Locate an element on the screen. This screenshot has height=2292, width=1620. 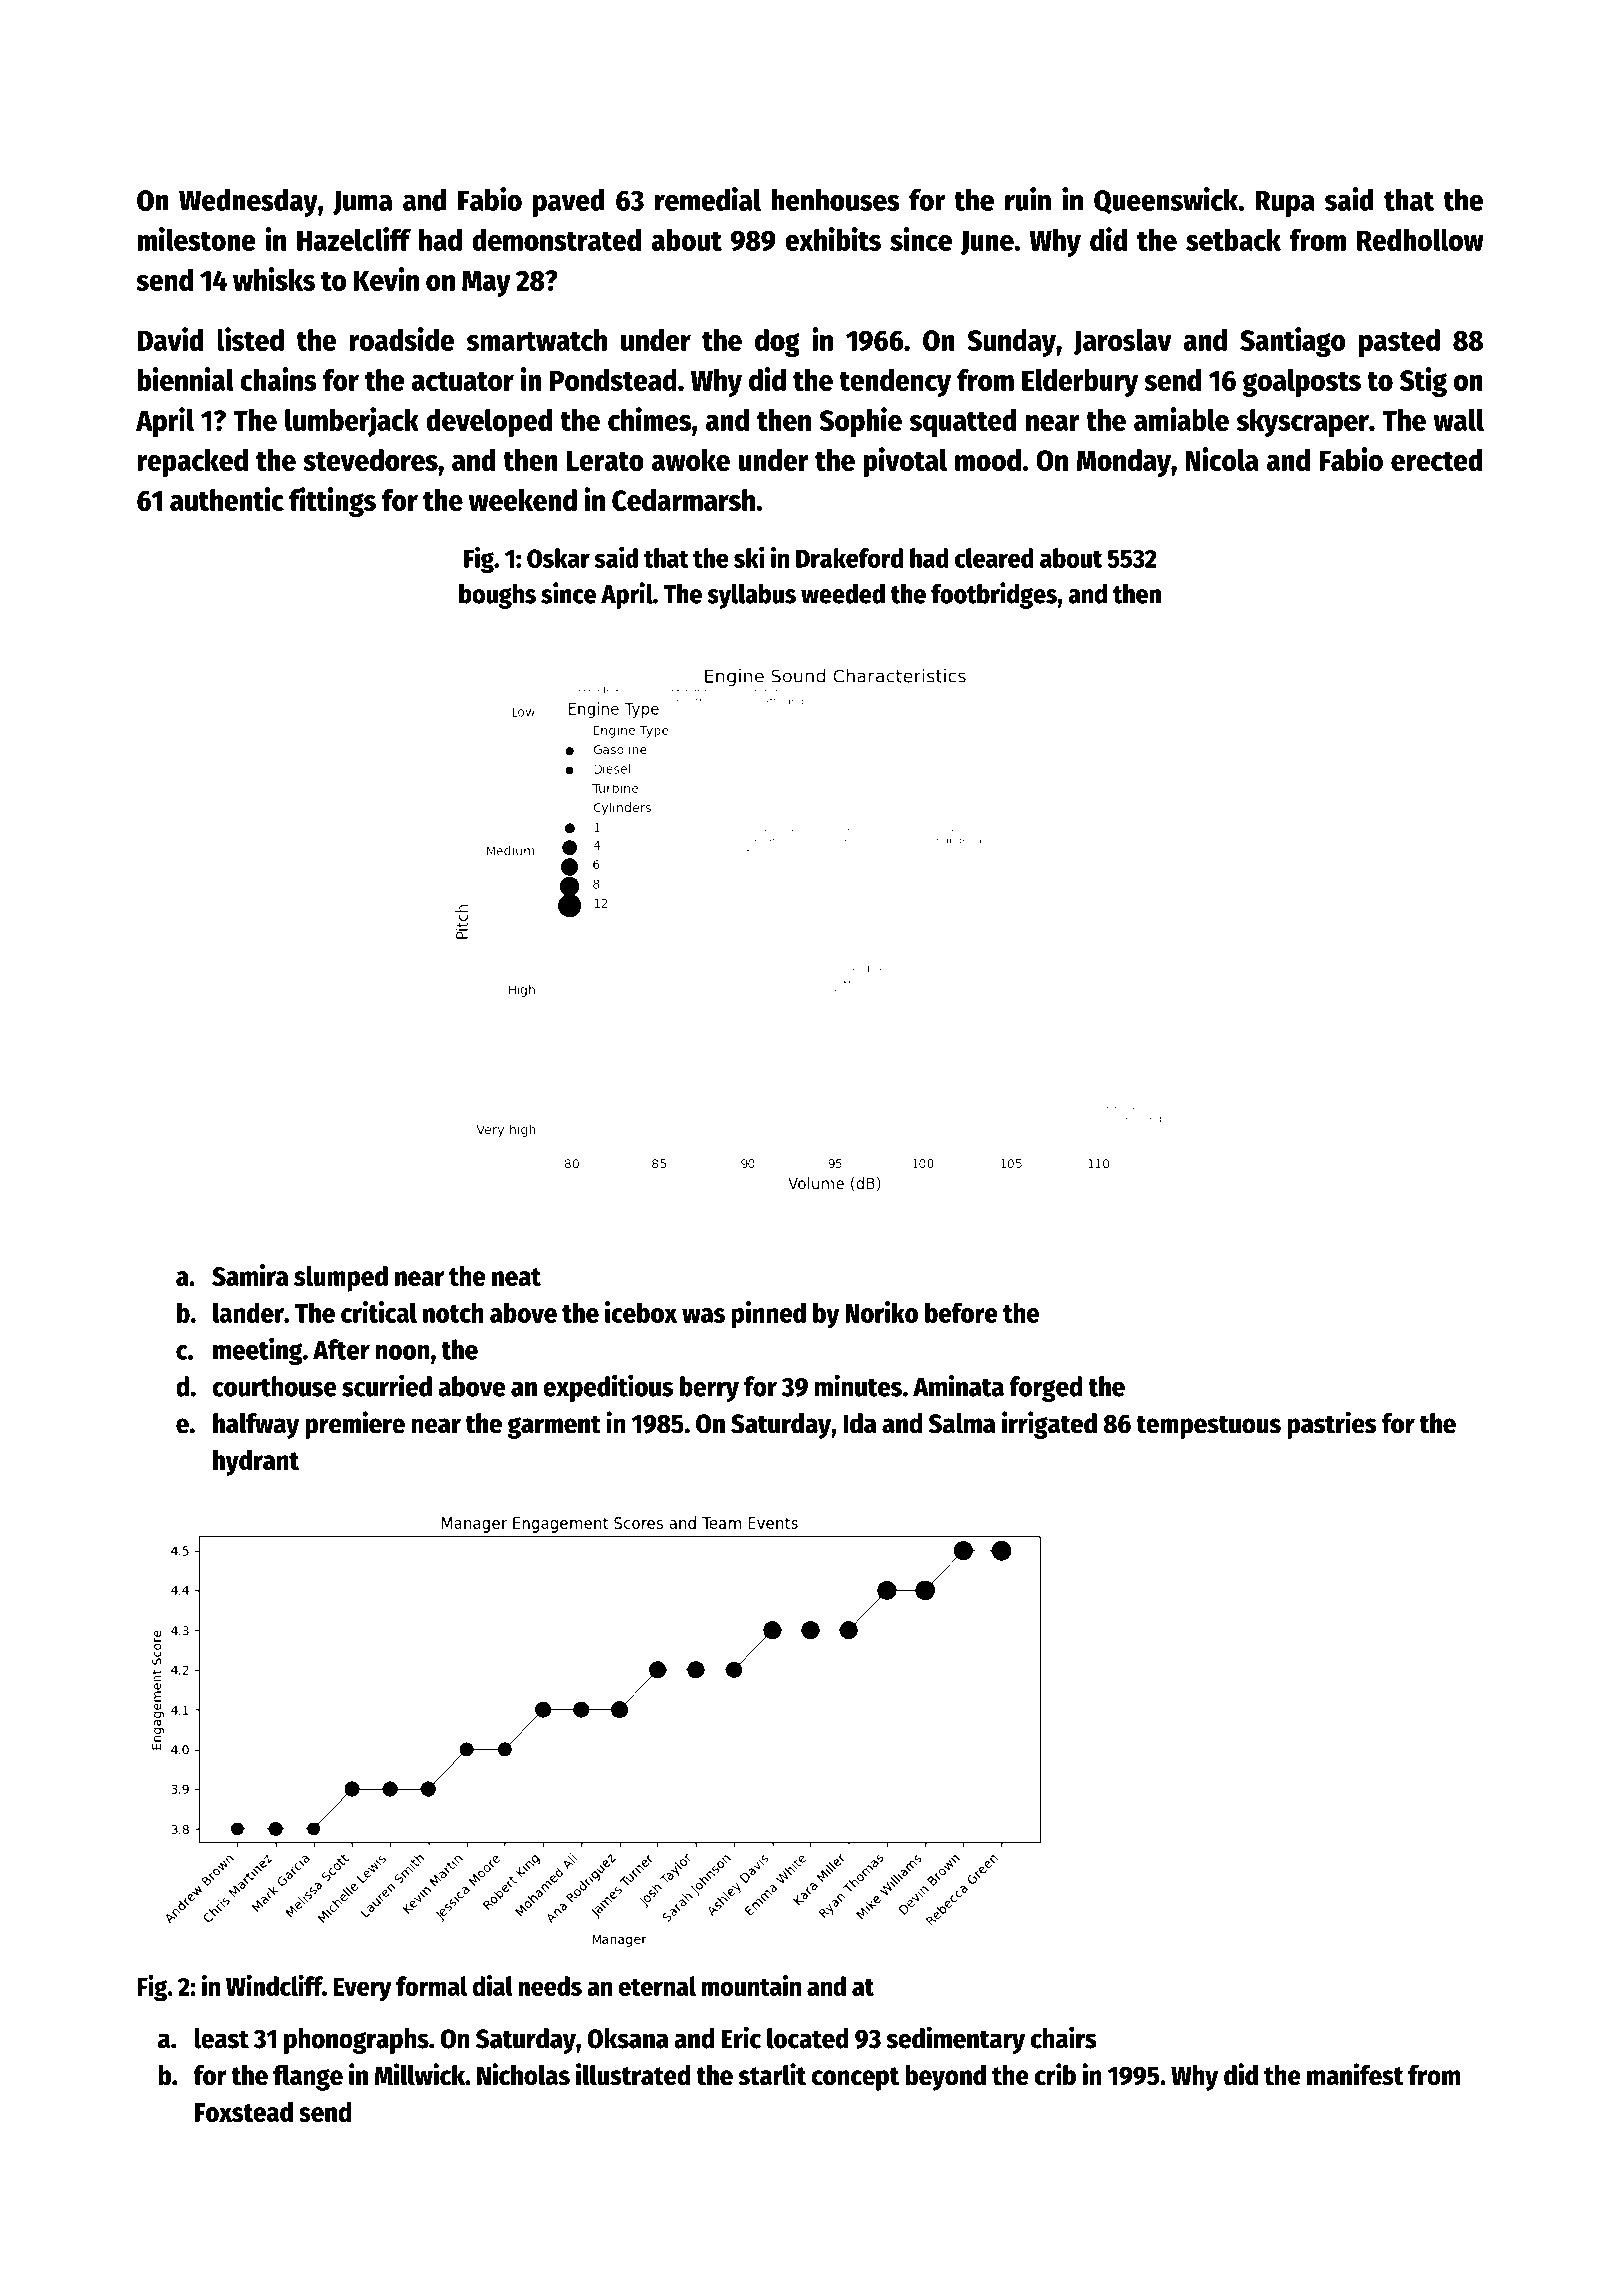
Windcliff is located at coordinates (274, 1985).
